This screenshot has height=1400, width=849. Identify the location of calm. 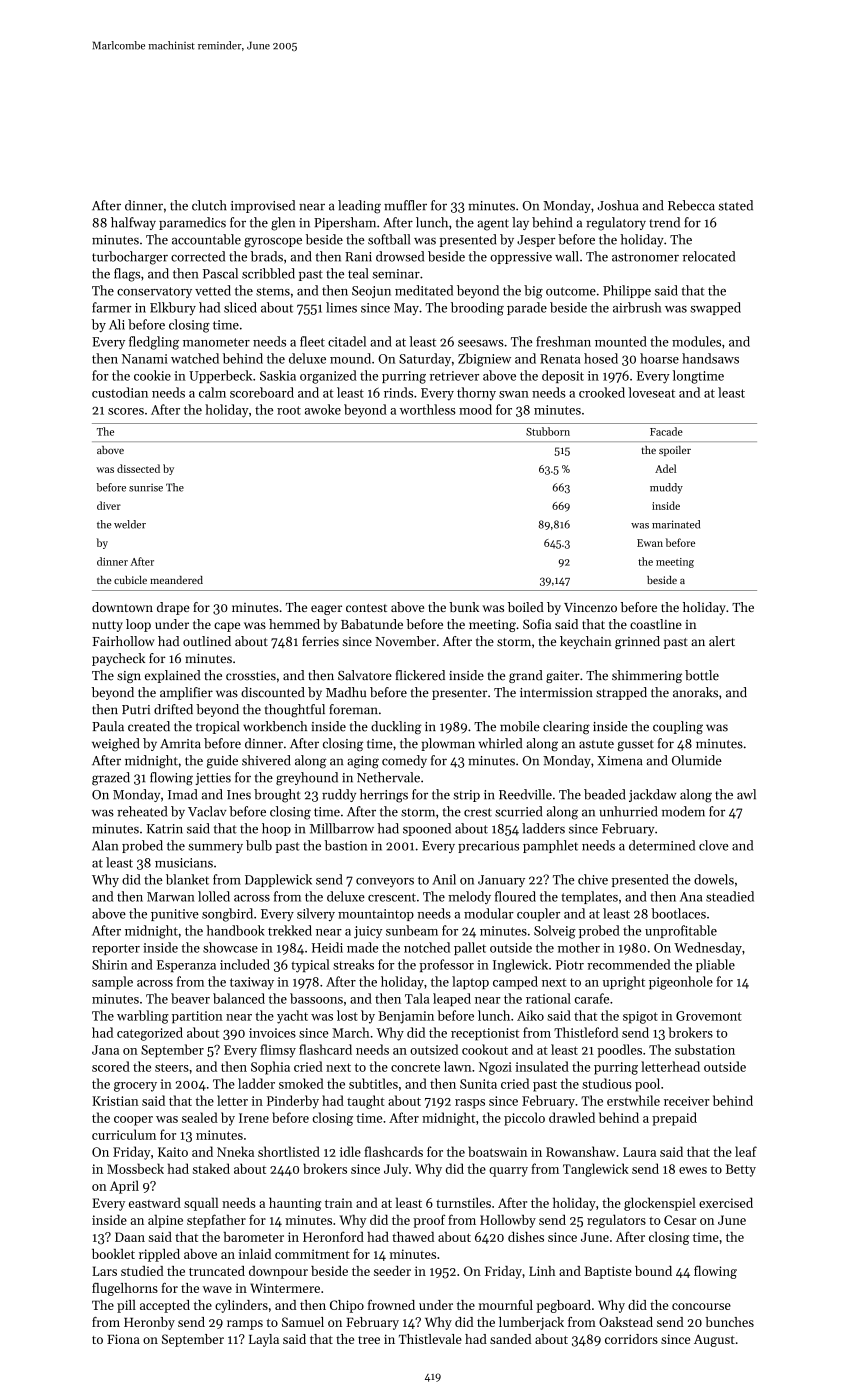
(212, 392).
